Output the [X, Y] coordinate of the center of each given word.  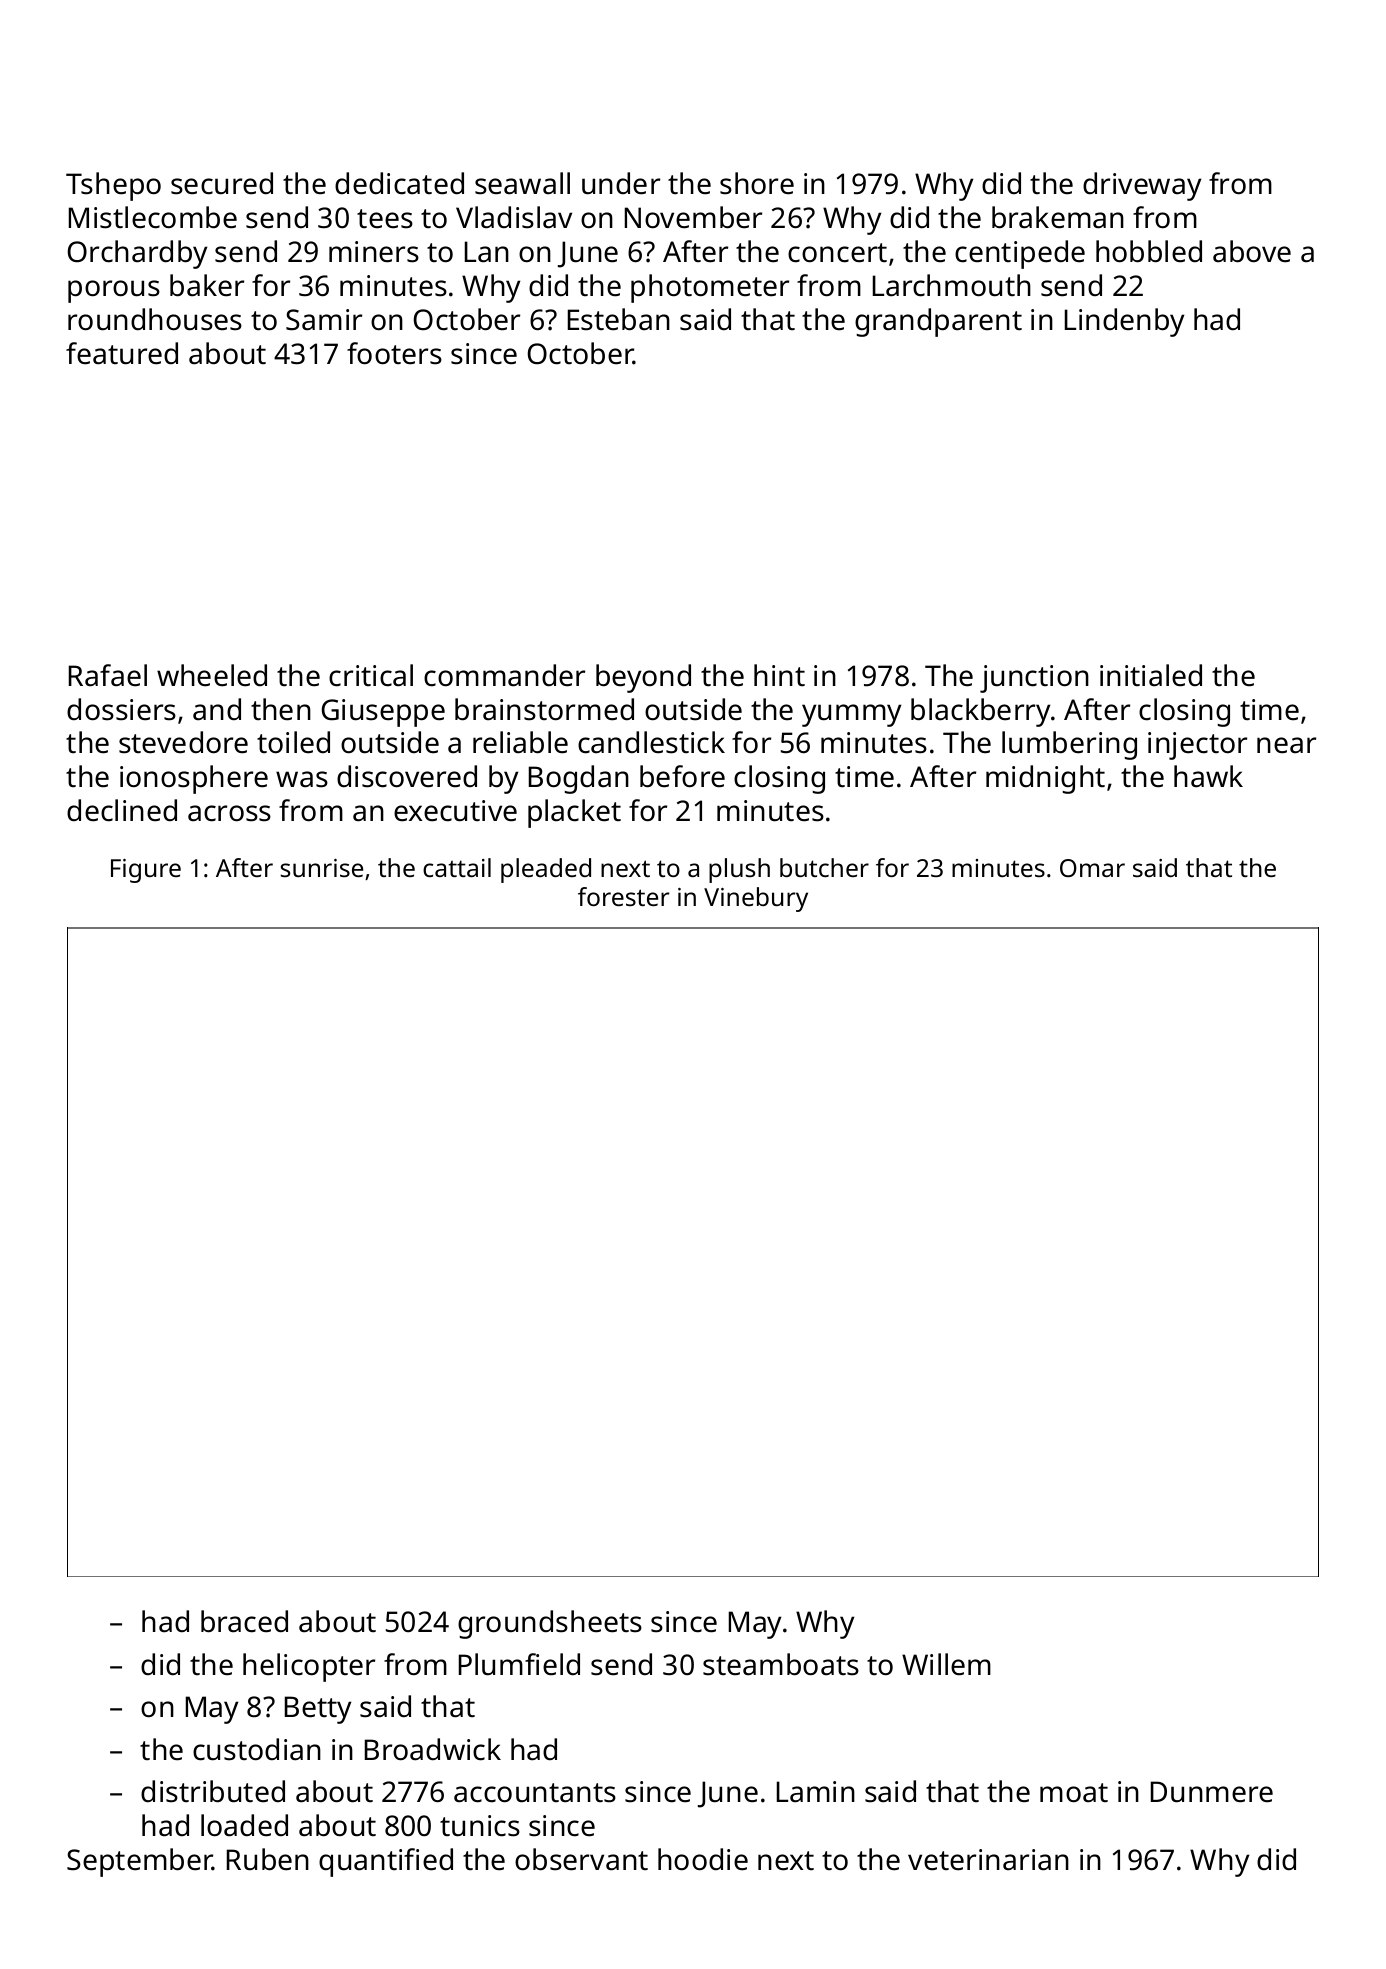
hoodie [703, 1859]
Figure [146, 871]
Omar [1092, 868]
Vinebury [756, 899]
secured [222, 183]
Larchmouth [952, 285]
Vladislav [514, 217]
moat [1074, 1793]
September [140, 1862]
